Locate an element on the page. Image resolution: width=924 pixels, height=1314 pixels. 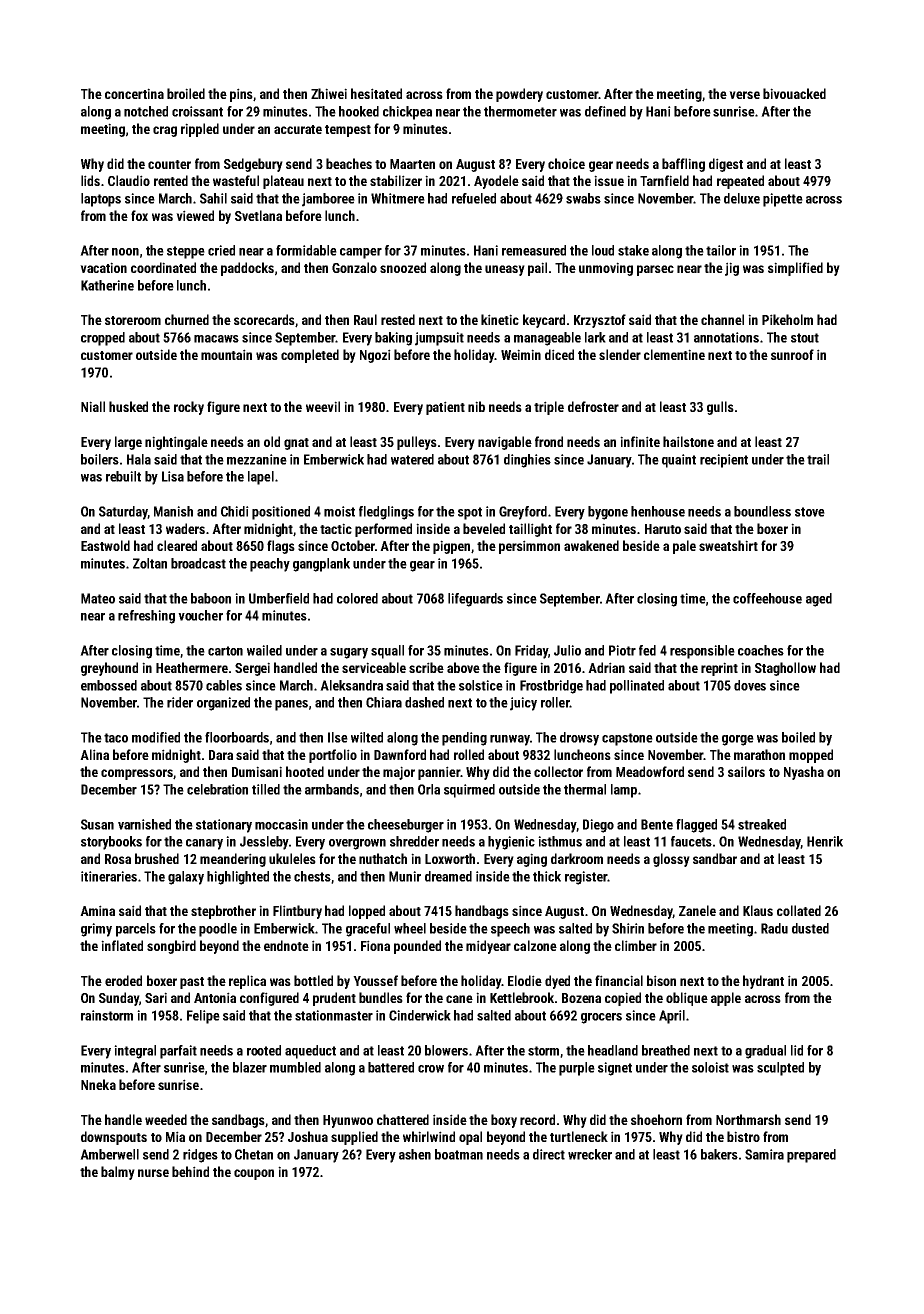
replica is located at coordinates (247, 982).
